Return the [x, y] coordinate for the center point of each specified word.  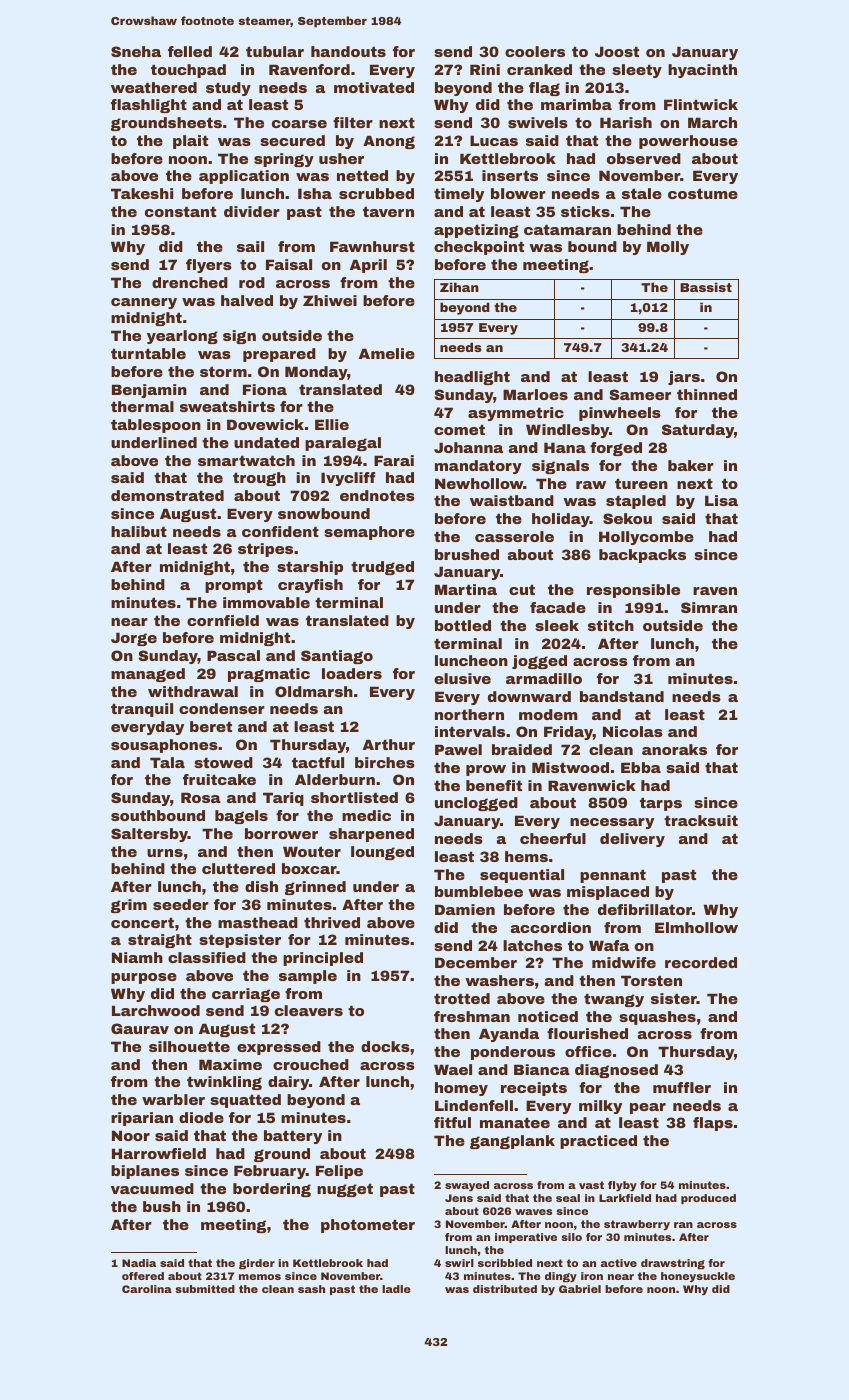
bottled [463, 625]
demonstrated [167, 495]
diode [201, 1117]
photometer [368, 1226]
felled [190, 51]
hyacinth [702, 71]
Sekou [627, 518]
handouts [348, 51]
